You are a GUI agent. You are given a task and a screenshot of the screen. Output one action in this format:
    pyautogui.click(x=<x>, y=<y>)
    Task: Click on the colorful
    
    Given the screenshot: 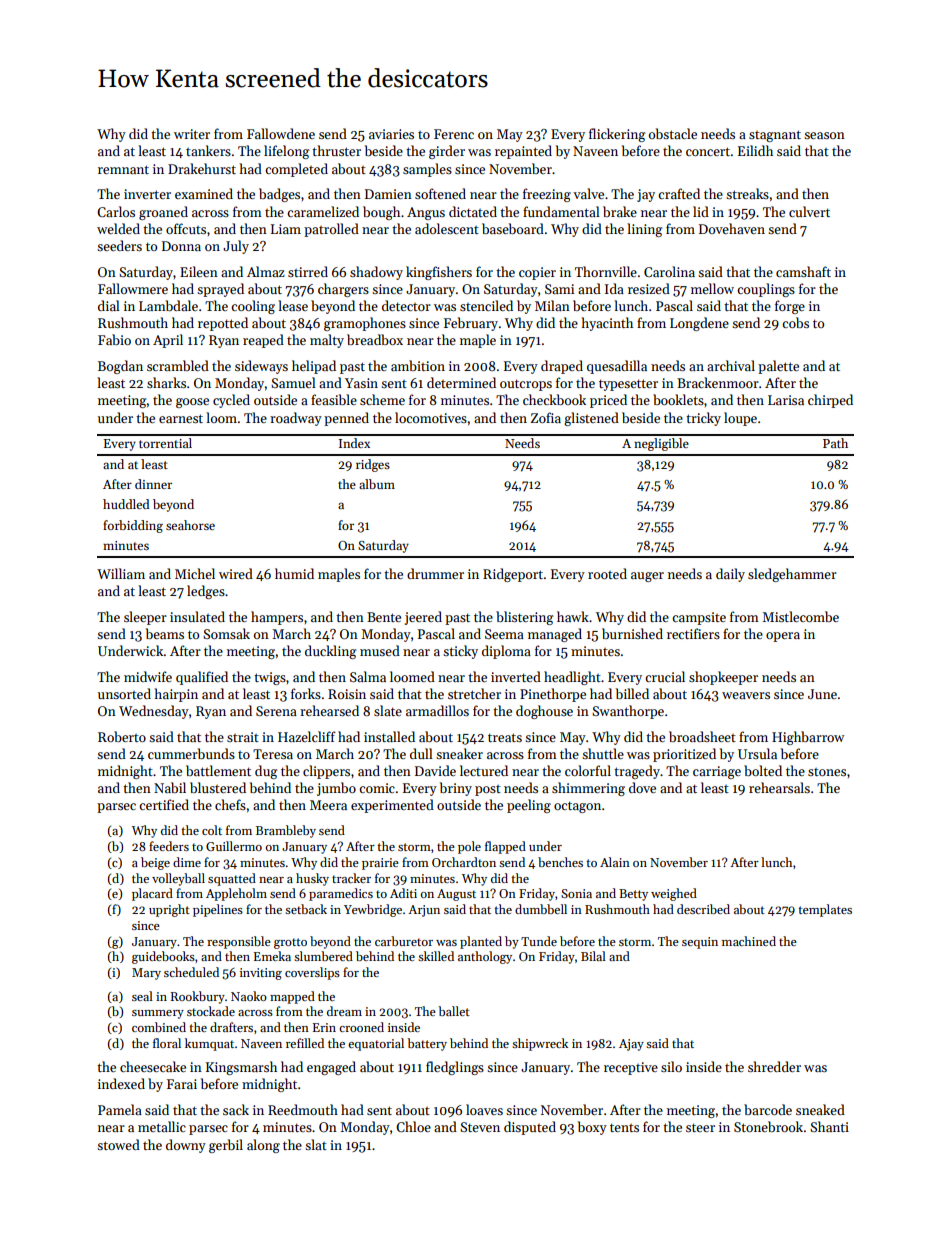 What is the action you would take?
    pyautogui.click(x=588, y=770)
